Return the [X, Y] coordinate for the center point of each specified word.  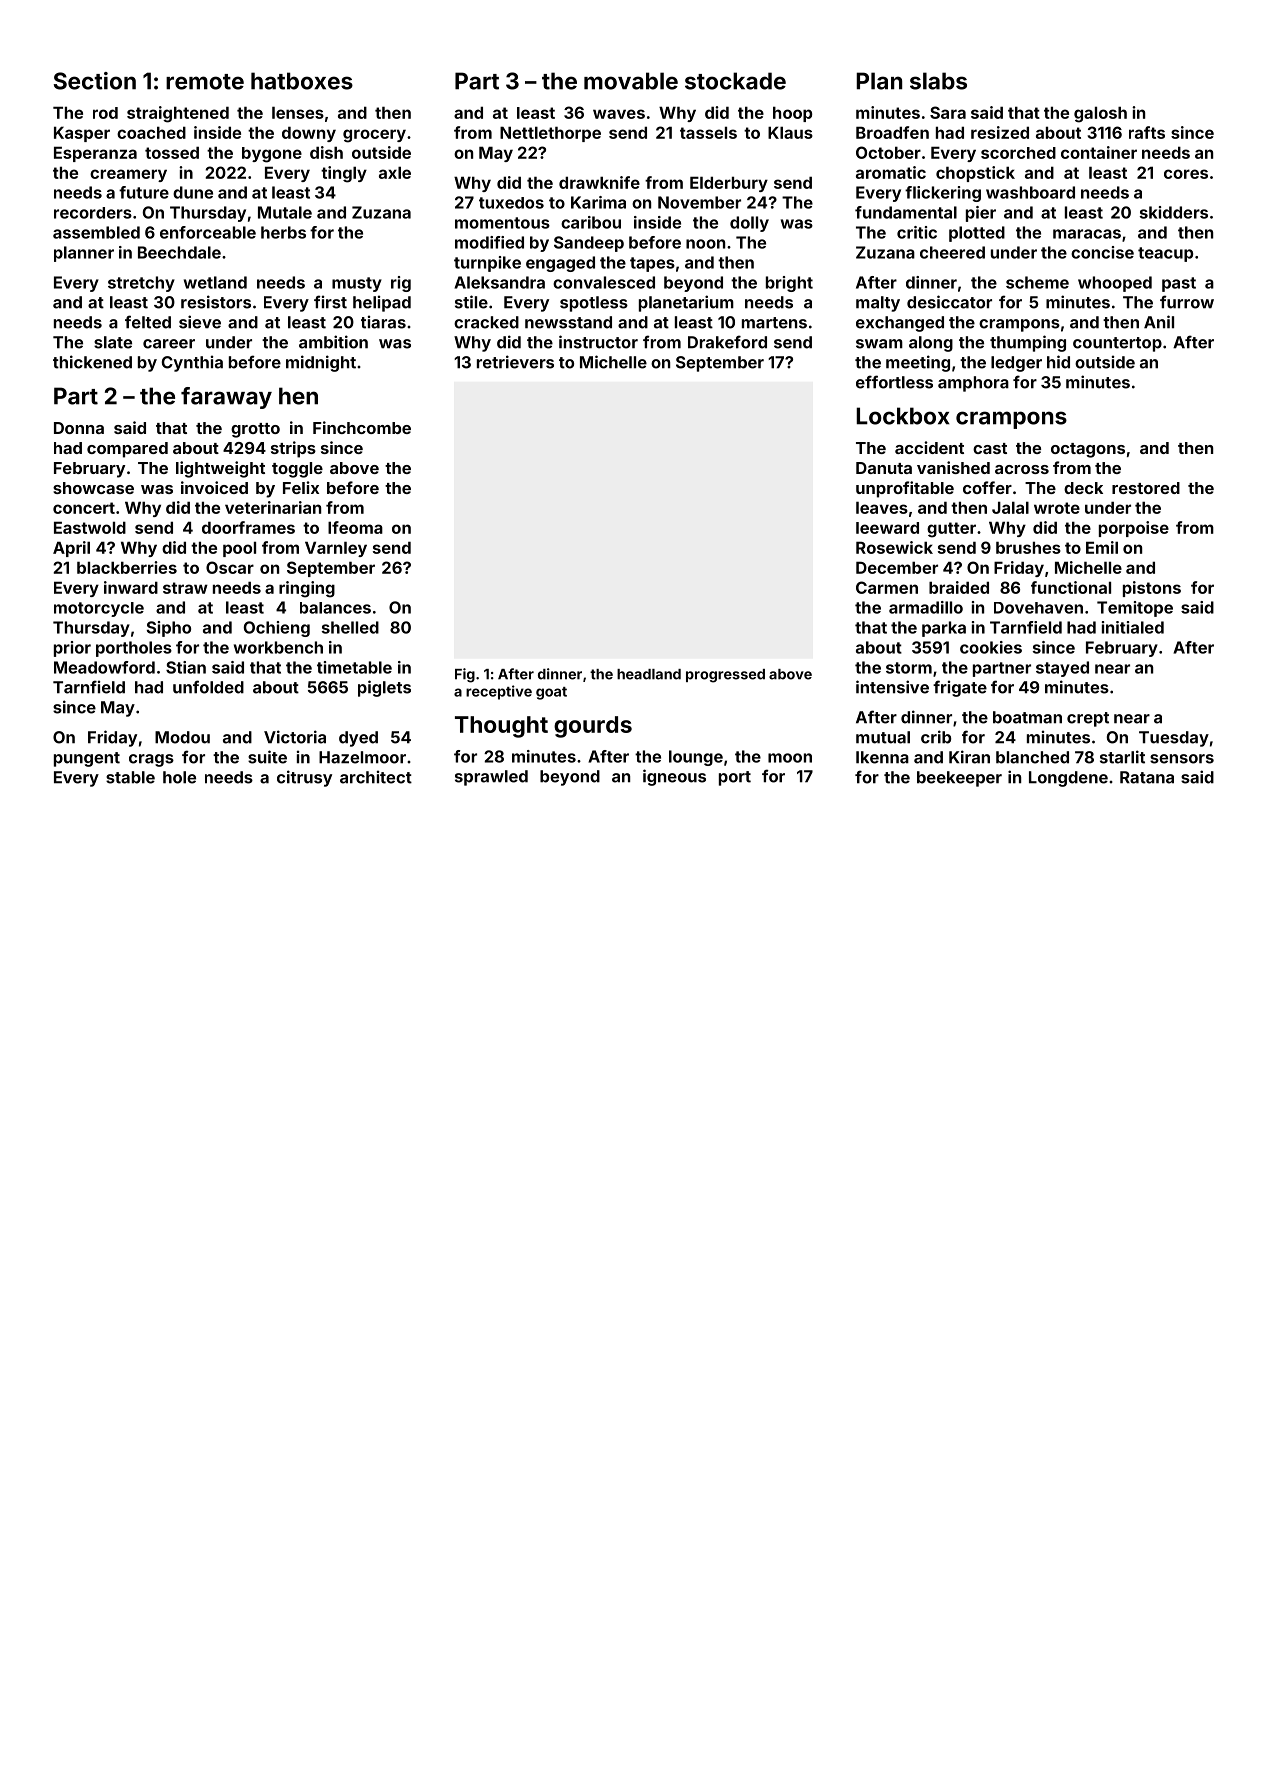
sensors [1182, 759]
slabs [938, 81]
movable [631, 81]
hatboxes [302, 81]
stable [130, 777]
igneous [674, 777]
